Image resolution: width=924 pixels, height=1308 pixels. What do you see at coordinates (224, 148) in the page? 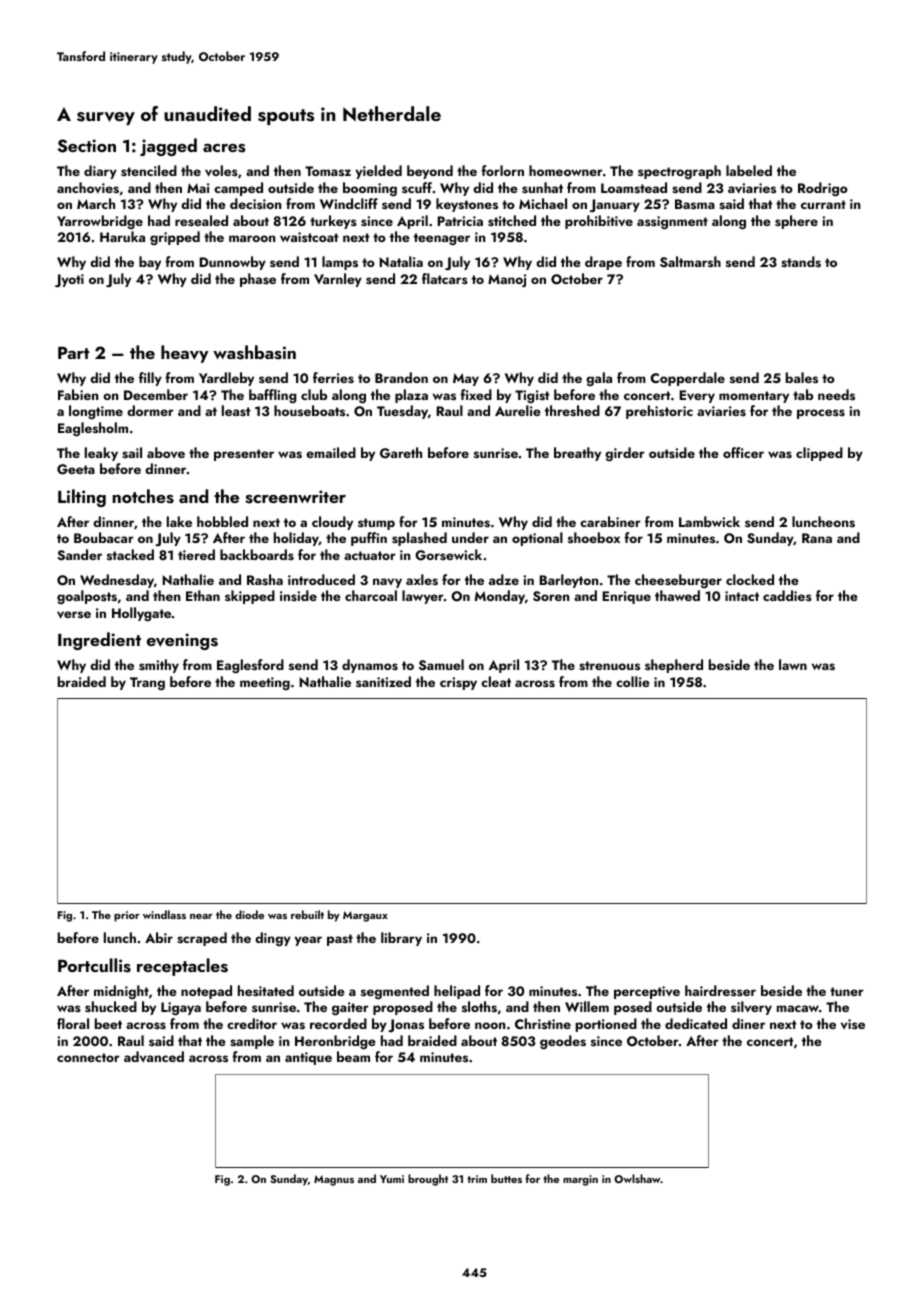
I see `acres` at bounding box center [224, 148].
